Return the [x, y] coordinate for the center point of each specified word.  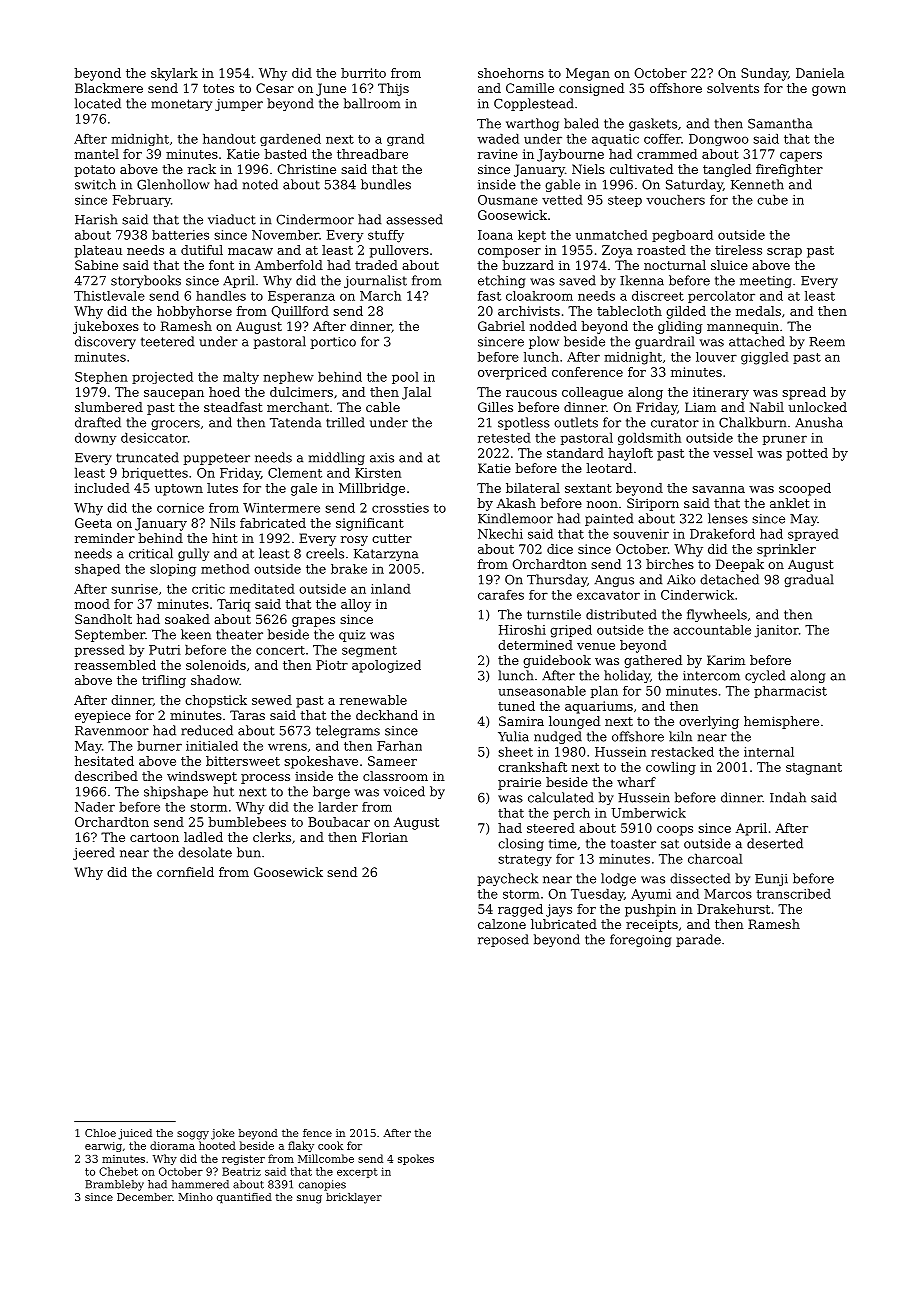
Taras [247, 715]
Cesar [275, 88]
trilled [345, 422]
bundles [386, 184]
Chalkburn [753, 422]
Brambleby [114, 1185]
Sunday [764, 74]
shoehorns [511, 73]
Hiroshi [522, 630]
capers [801, 157]
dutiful [202, 250]
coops [675, 831]
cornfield [185, 872]
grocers [175, 425]
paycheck [507, 879]
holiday [627, 676]
